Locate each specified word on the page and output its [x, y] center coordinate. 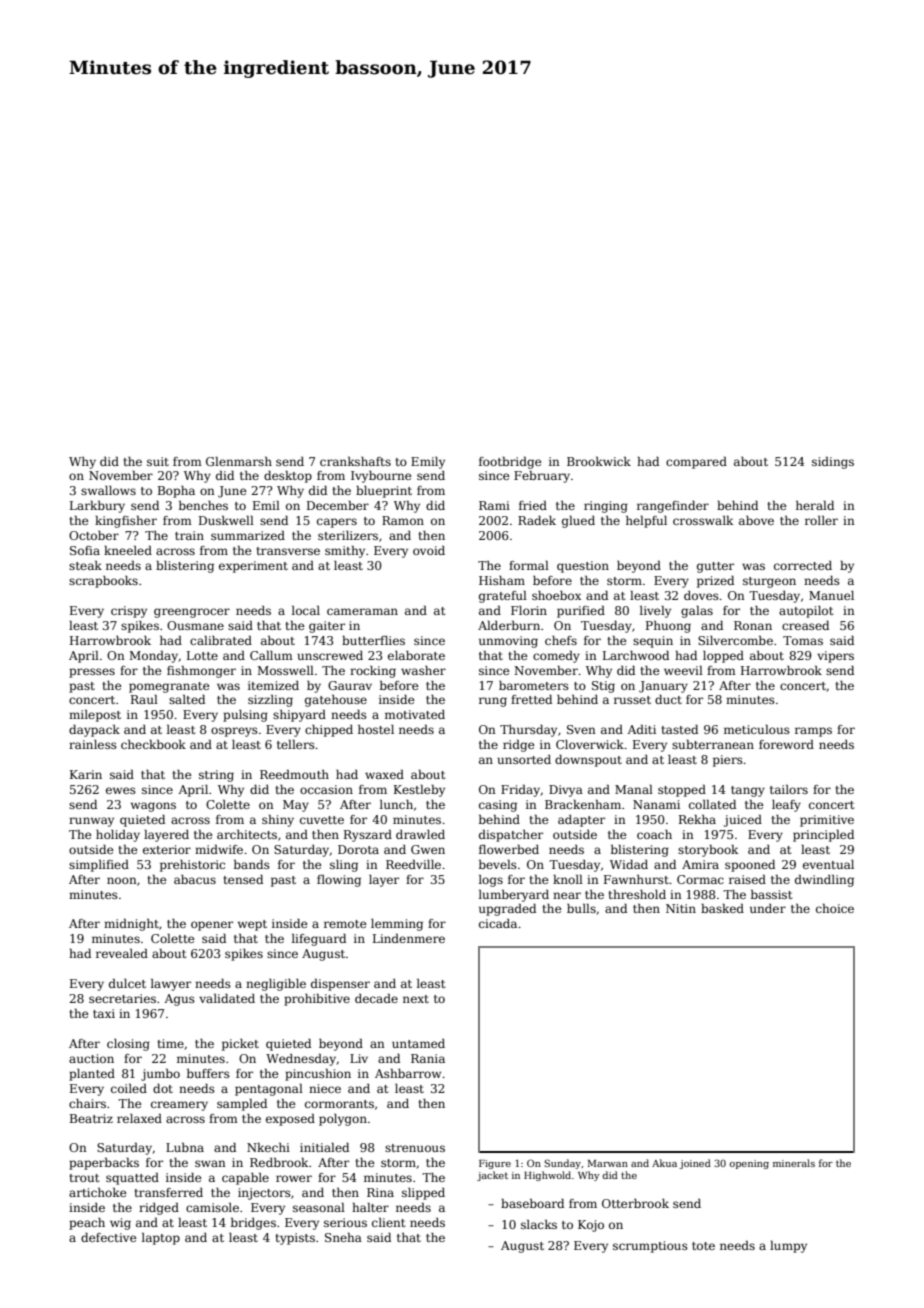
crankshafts [355, 461]
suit [158, 461]
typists [295, 1239]
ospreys [234, 732]
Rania [428, 1058]
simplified [99, 866]
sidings [833, 463]
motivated [415, 714]
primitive [827, 821]
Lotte [202, 655]
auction [91, 1058]
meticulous [757, 729]
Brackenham [583, 804]
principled [823, 836]
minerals [794, 1163]
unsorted [524, 759]
